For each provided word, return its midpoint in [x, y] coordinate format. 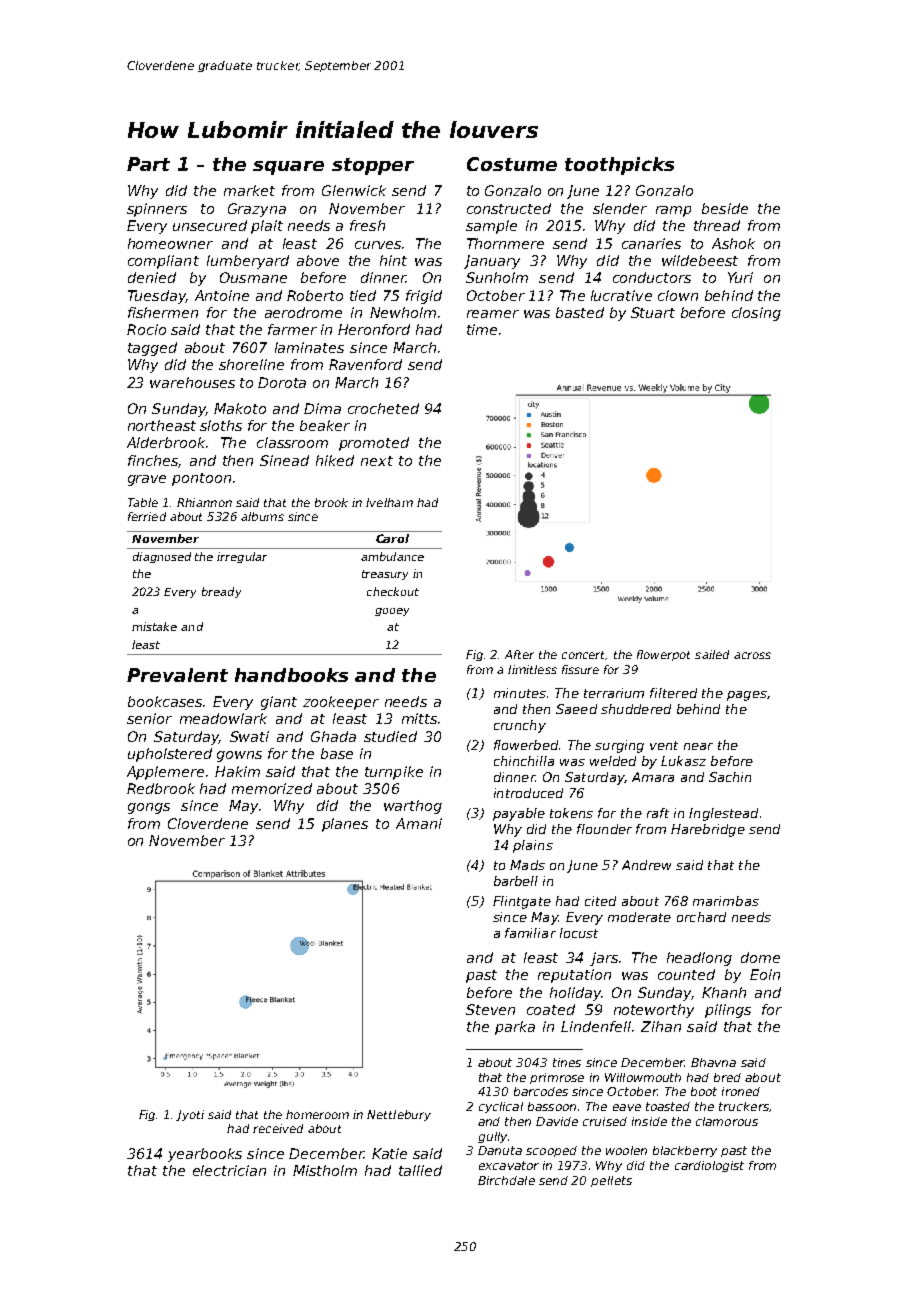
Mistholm [325, 1170]
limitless [532, 669]
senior [149, 718]
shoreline [251, 364]
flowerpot [663, 655]
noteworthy [654, 1011]
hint [393, 260]
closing [756, 314]
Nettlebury [399, 1115]
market [249, 190]
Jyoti [190, 1115]
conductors [652, 277]
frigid [424, 297]
